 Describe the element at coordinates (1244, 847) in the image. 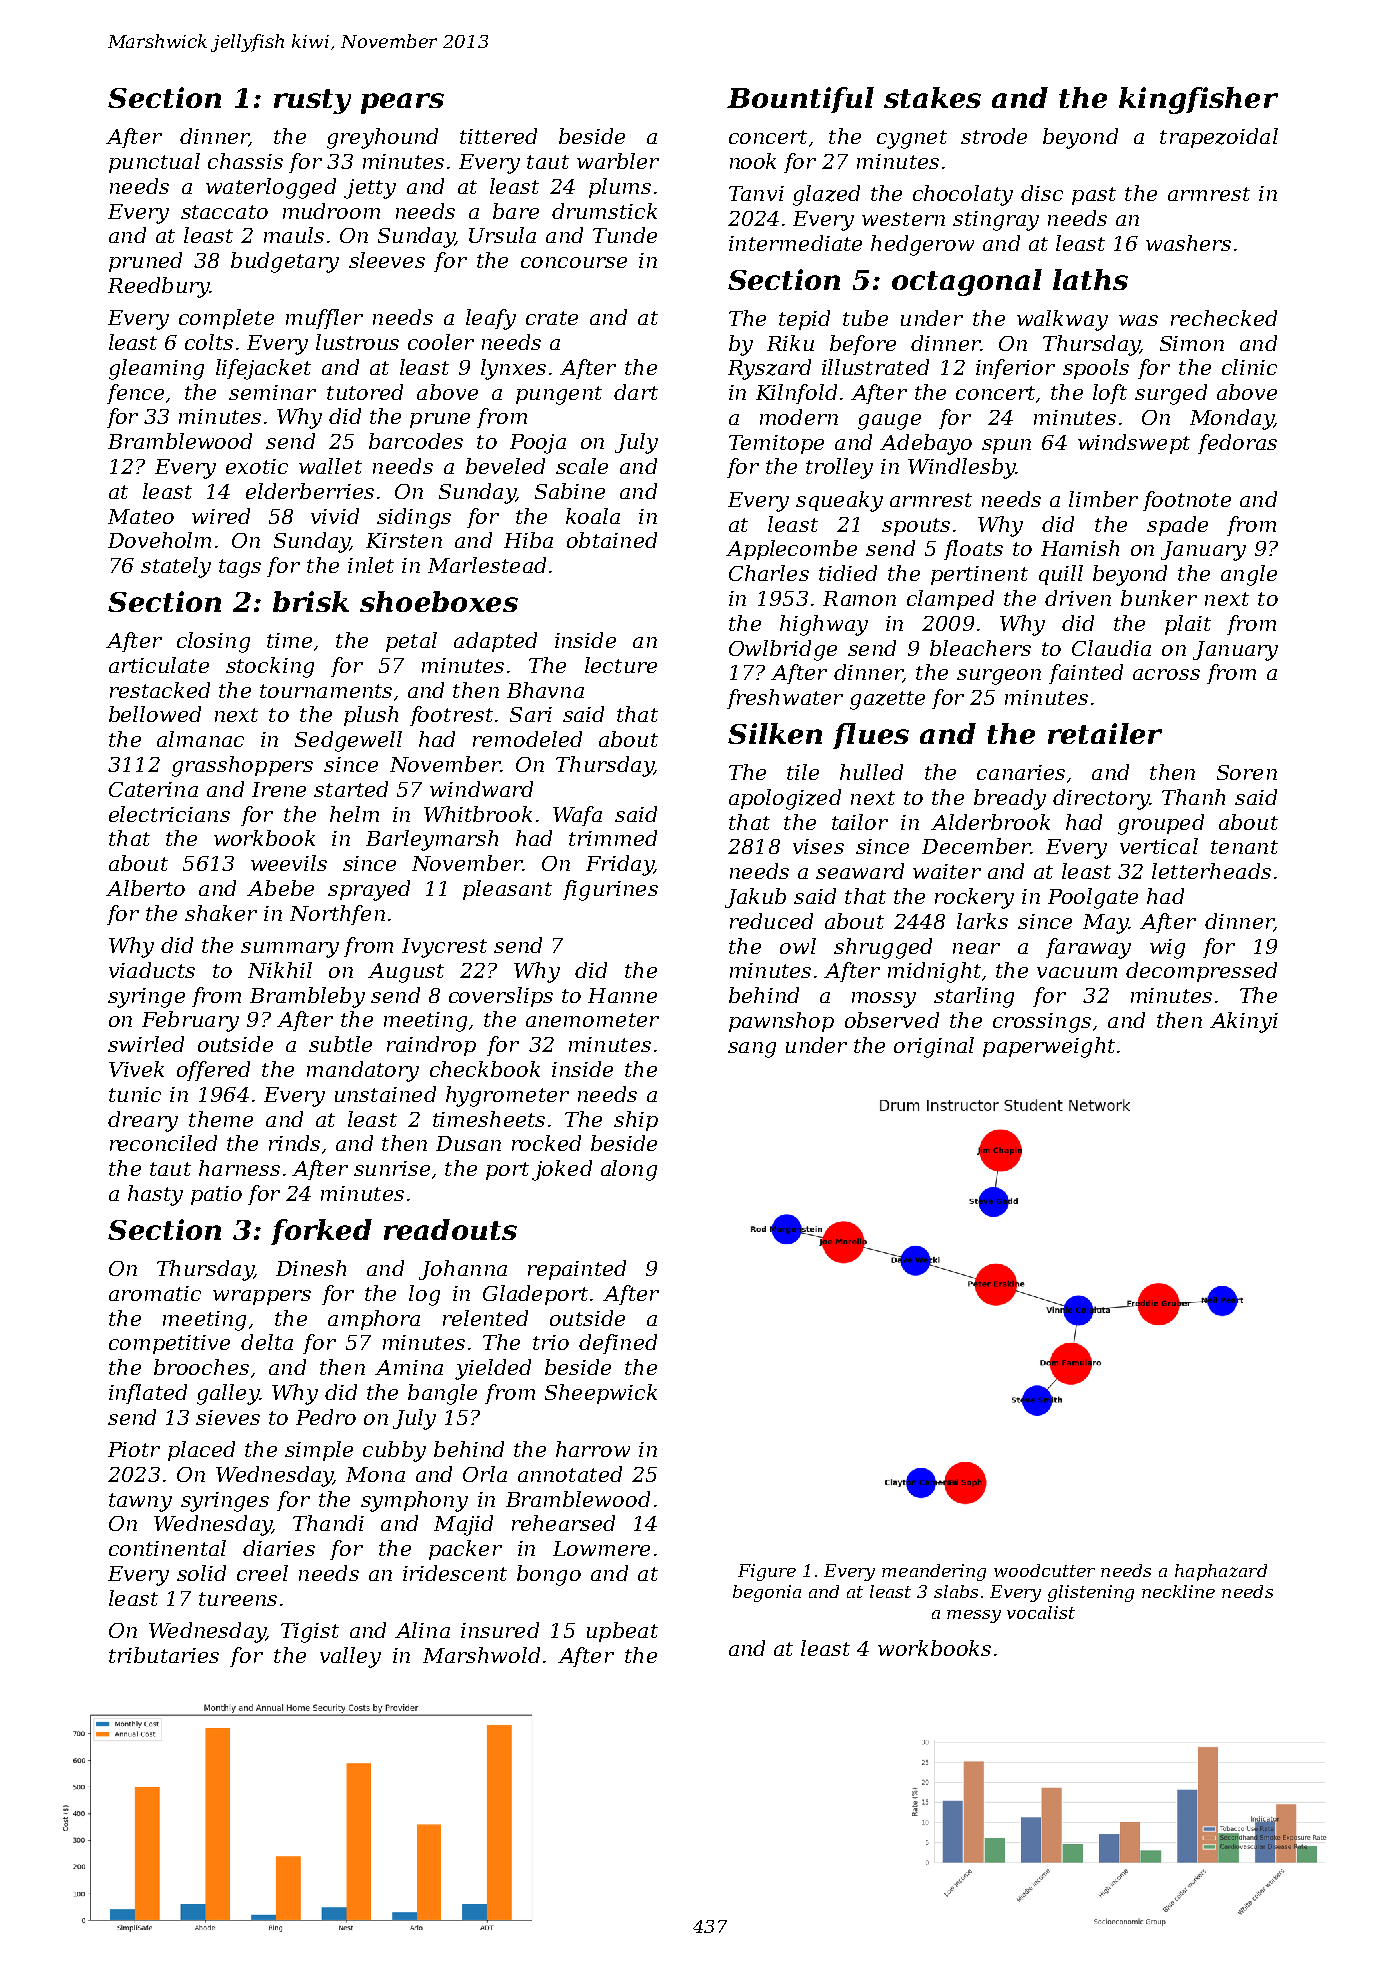

I see `tenant` at that location.
